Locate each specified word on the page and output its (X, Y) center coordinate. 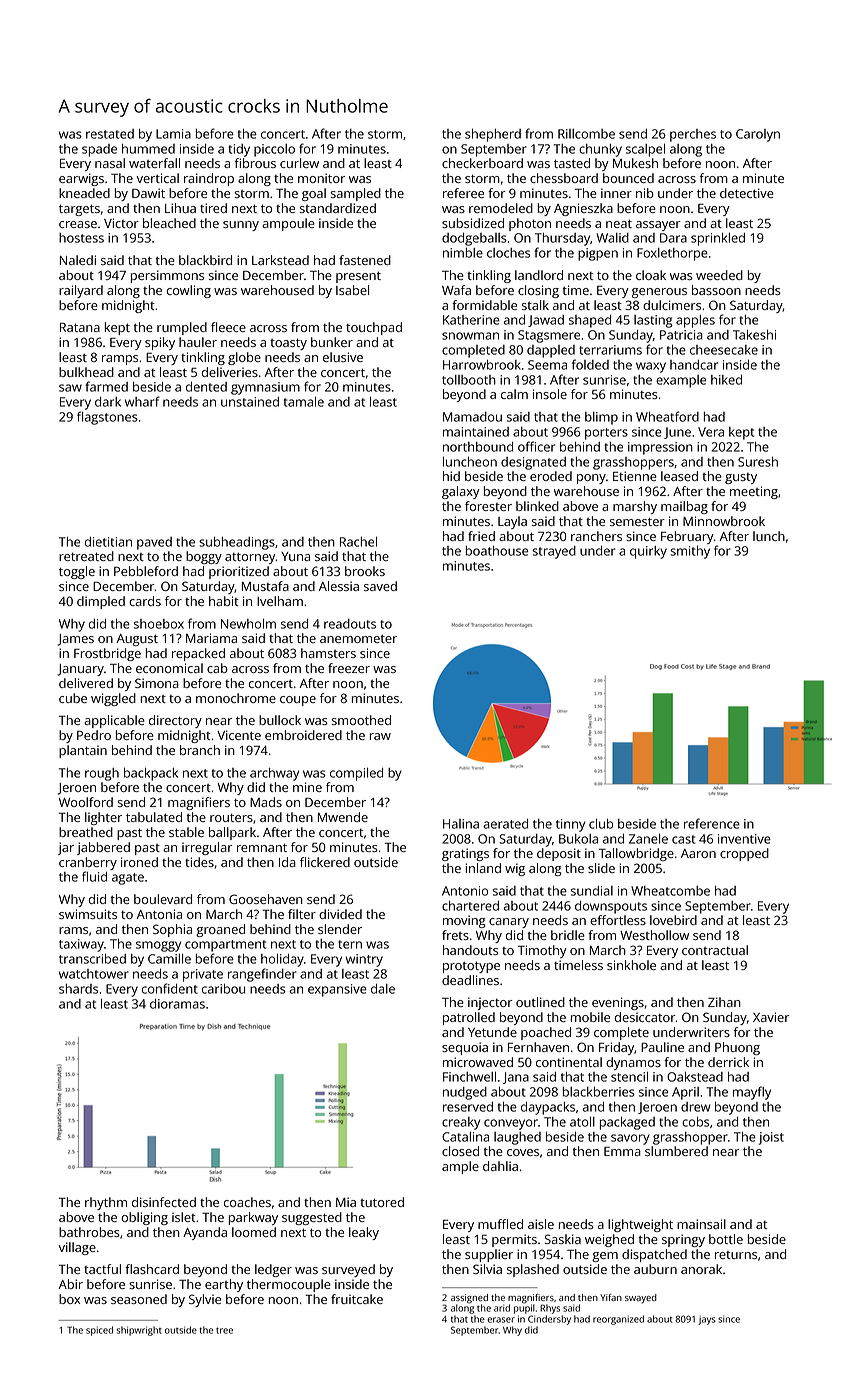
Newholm (248, 623)
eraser (501, 1320)
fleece (228, 327)
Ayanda (205, 1233)
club (601, 823)
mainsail (701, 1224)
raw (380, 736)
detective (747, 193)
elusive (343, 357)
